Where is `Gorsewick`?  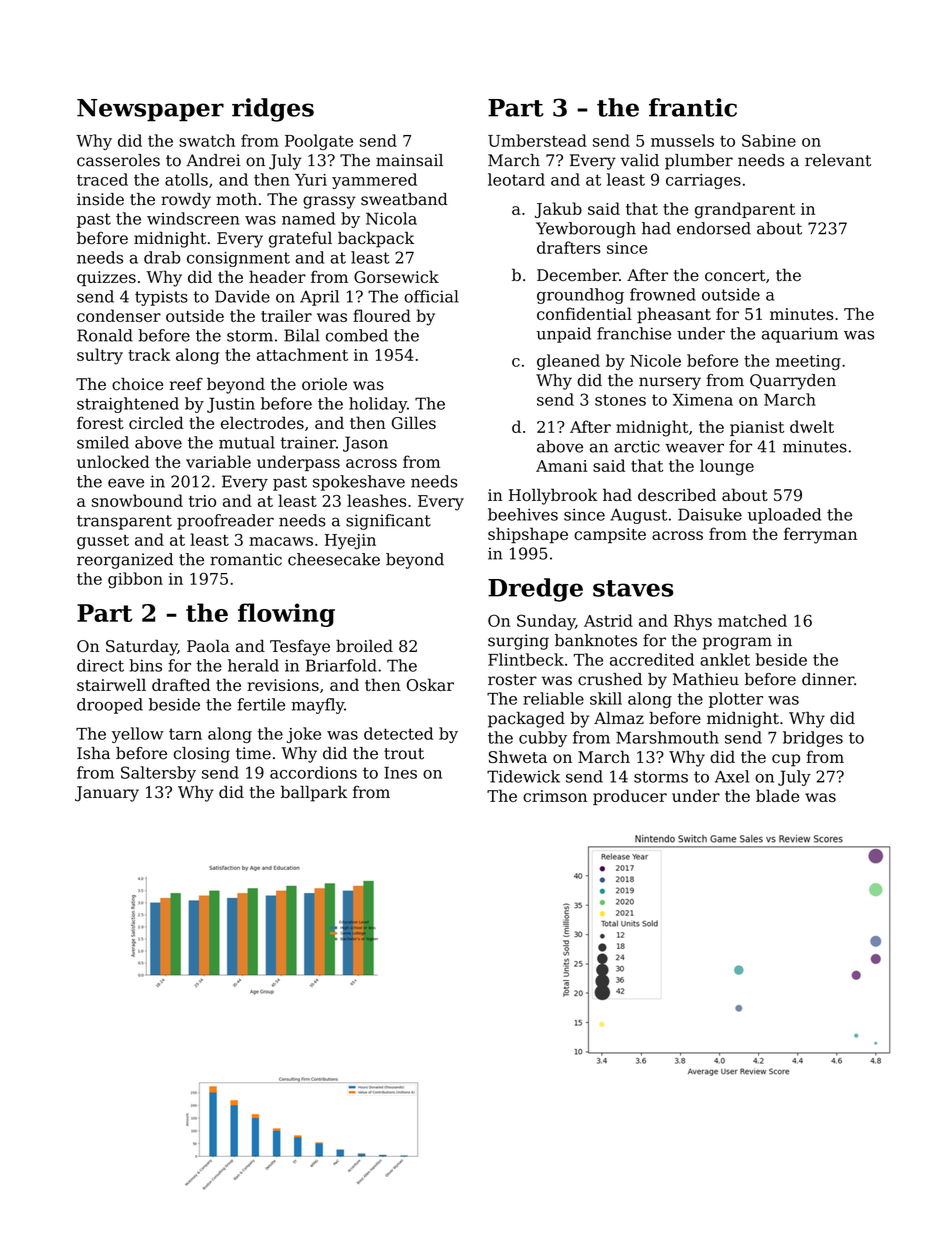 Gorsewick is located at coordinates (396, 276).
